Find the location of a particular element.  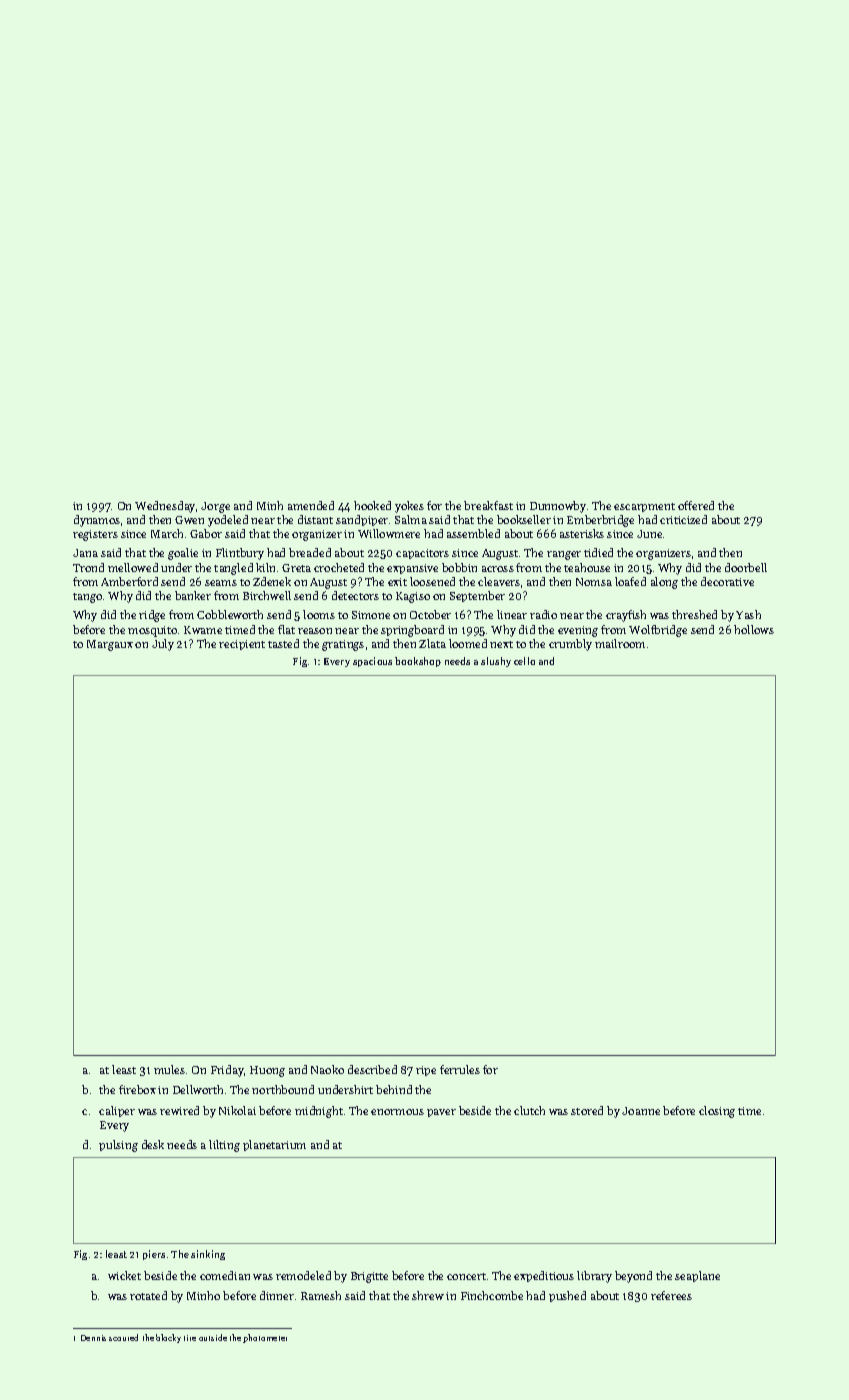

bookshop is located at coordinates (418, 662).
